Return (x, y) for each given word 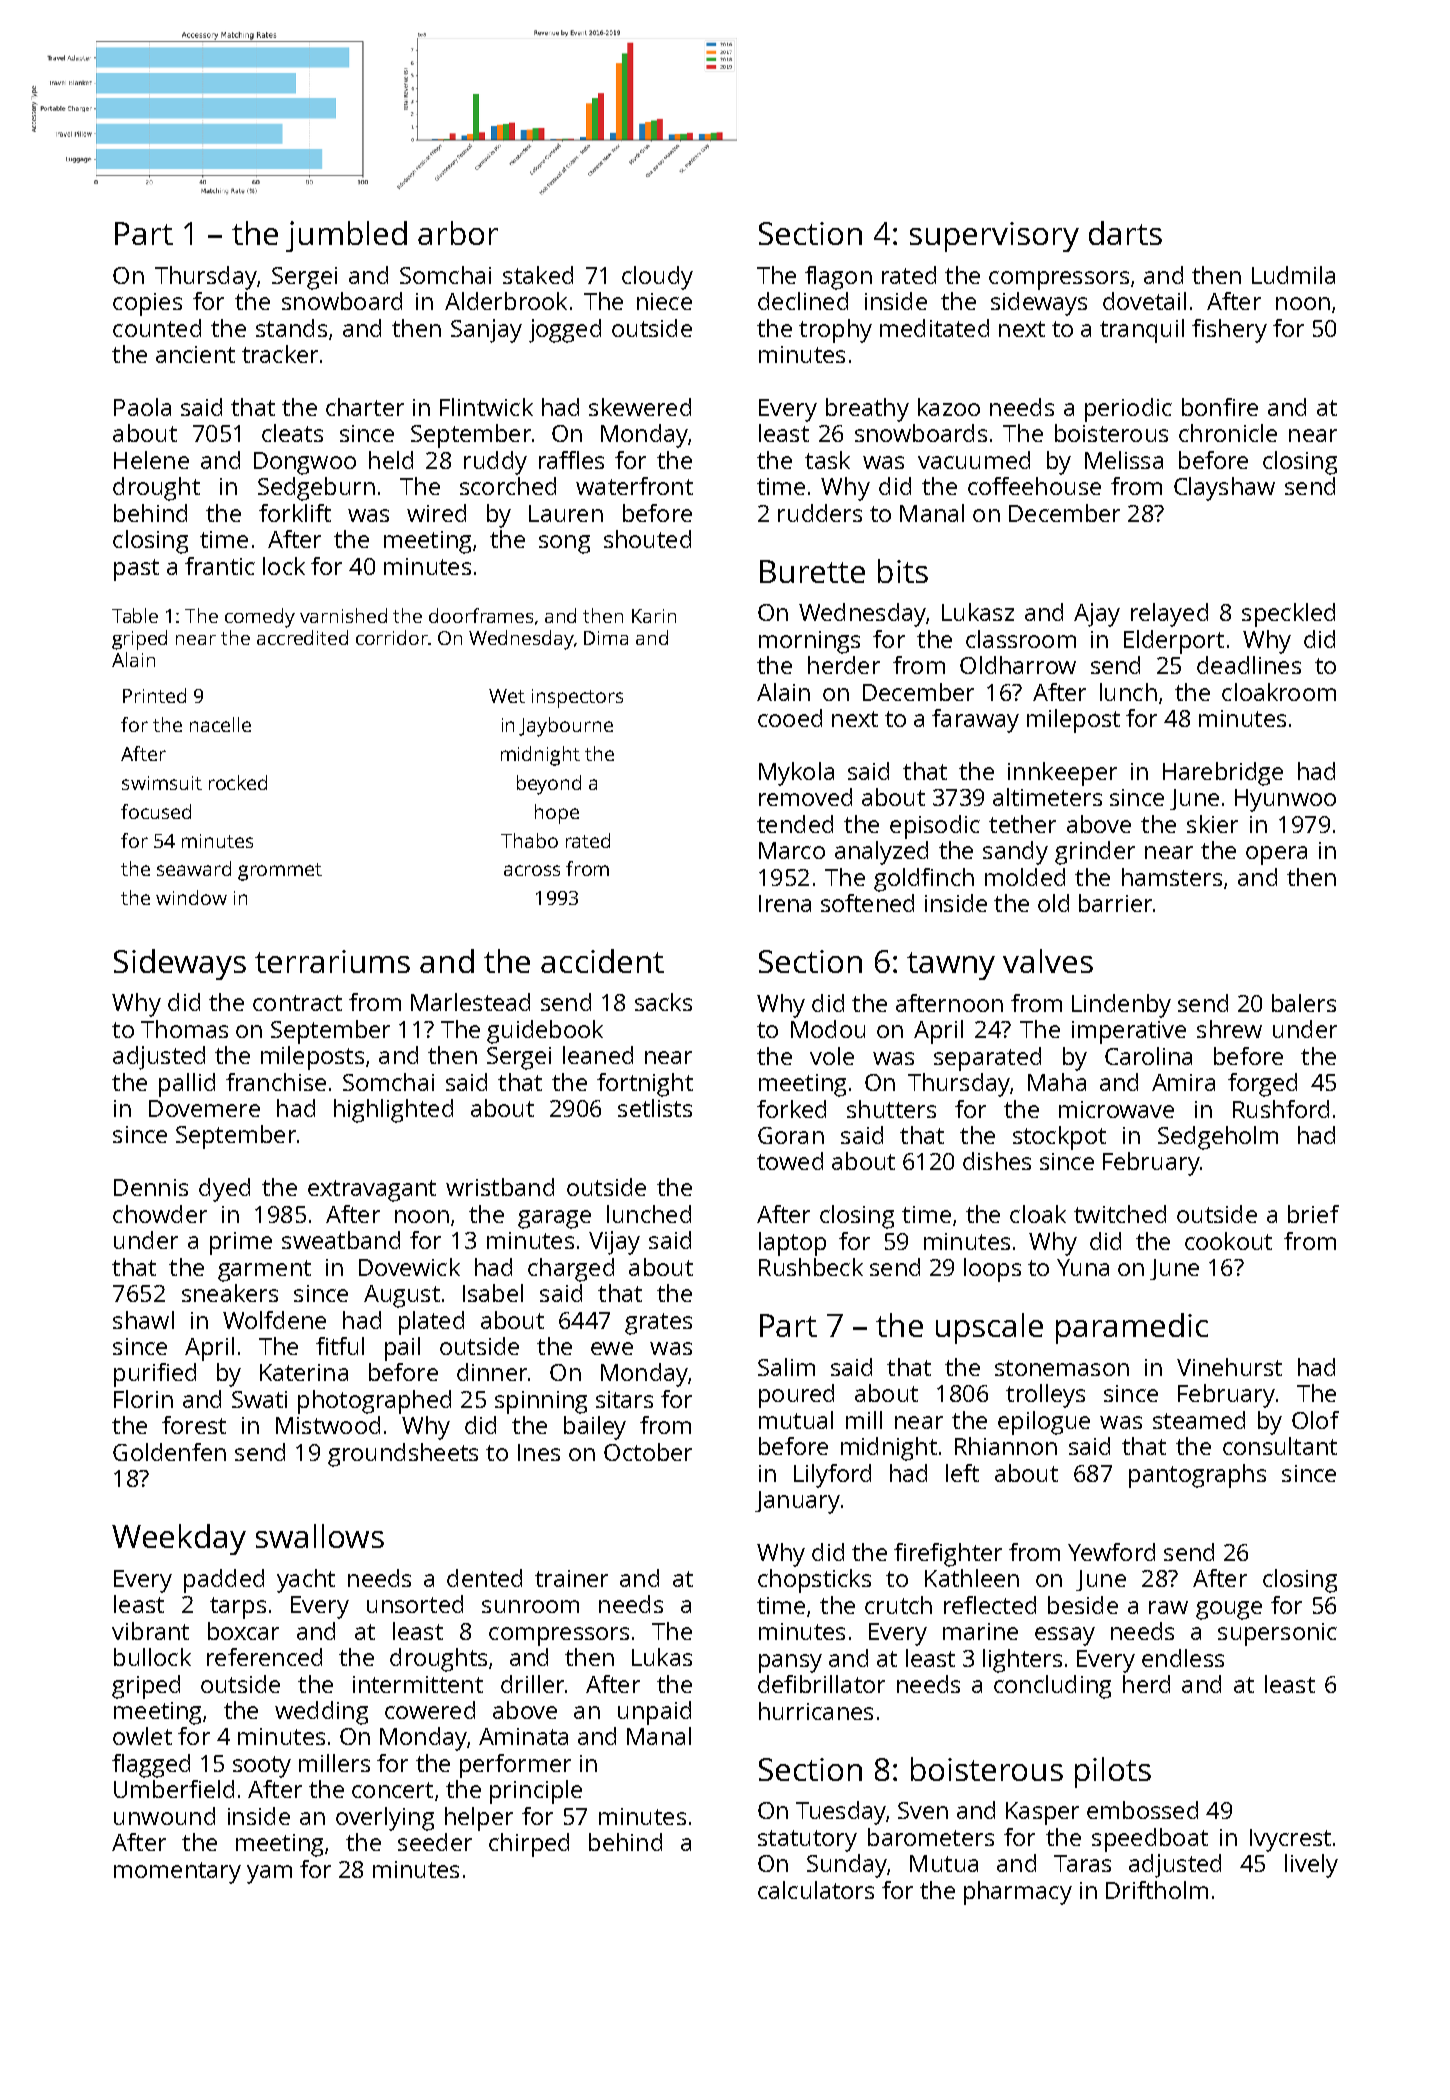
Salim (786, 1367)
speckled (1288, 615)
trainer (571, 1578)
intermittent (418, 1684)
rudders (820, 513)
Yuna (1083, 1267)
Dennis (151, 1187)
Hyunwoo (1285, 800)
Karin (654, 616)
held (391, 460)
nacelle (220, 724)
